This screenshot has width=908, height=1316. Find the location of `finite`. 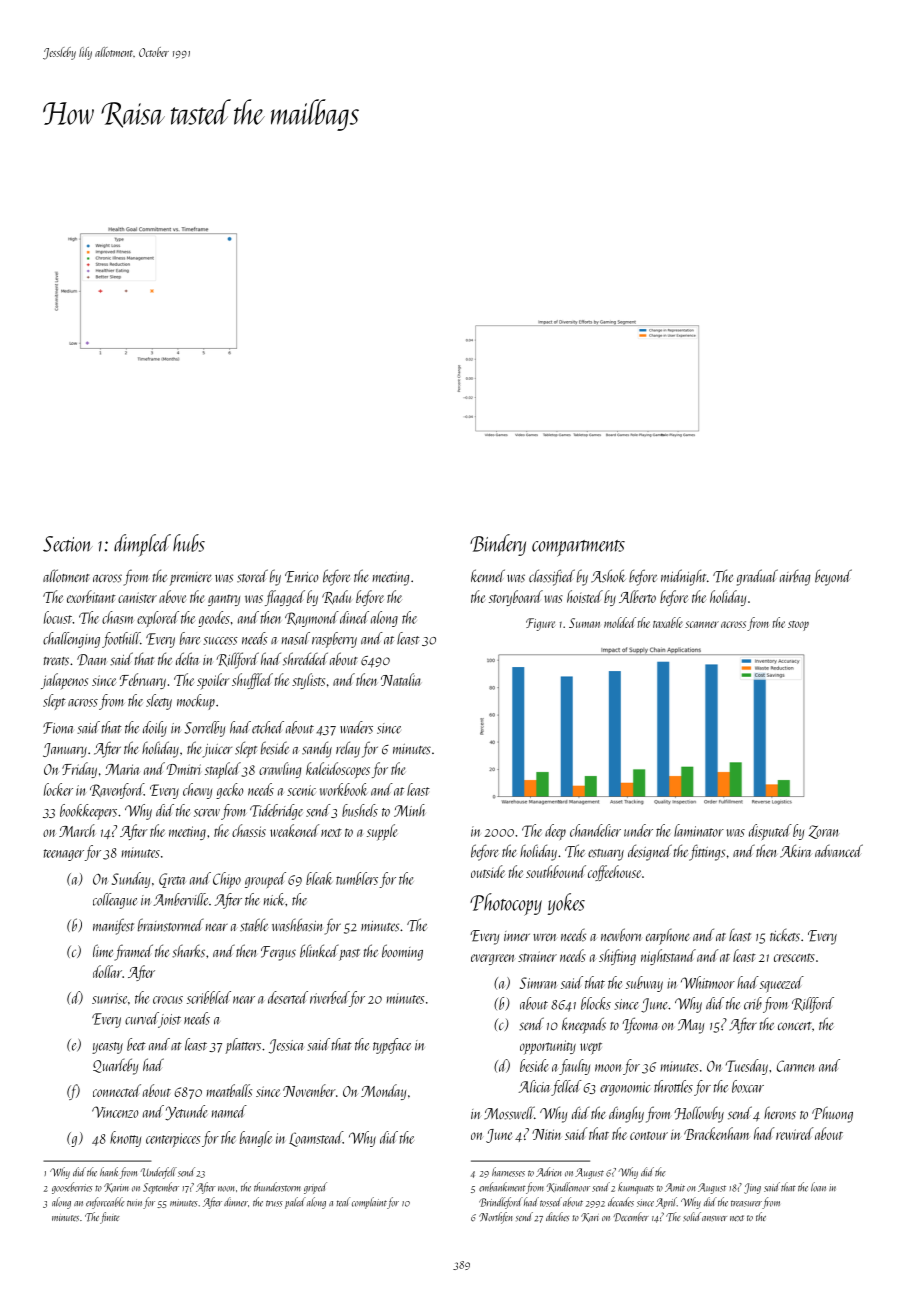

finite is located at coordinates (110, 1218).
